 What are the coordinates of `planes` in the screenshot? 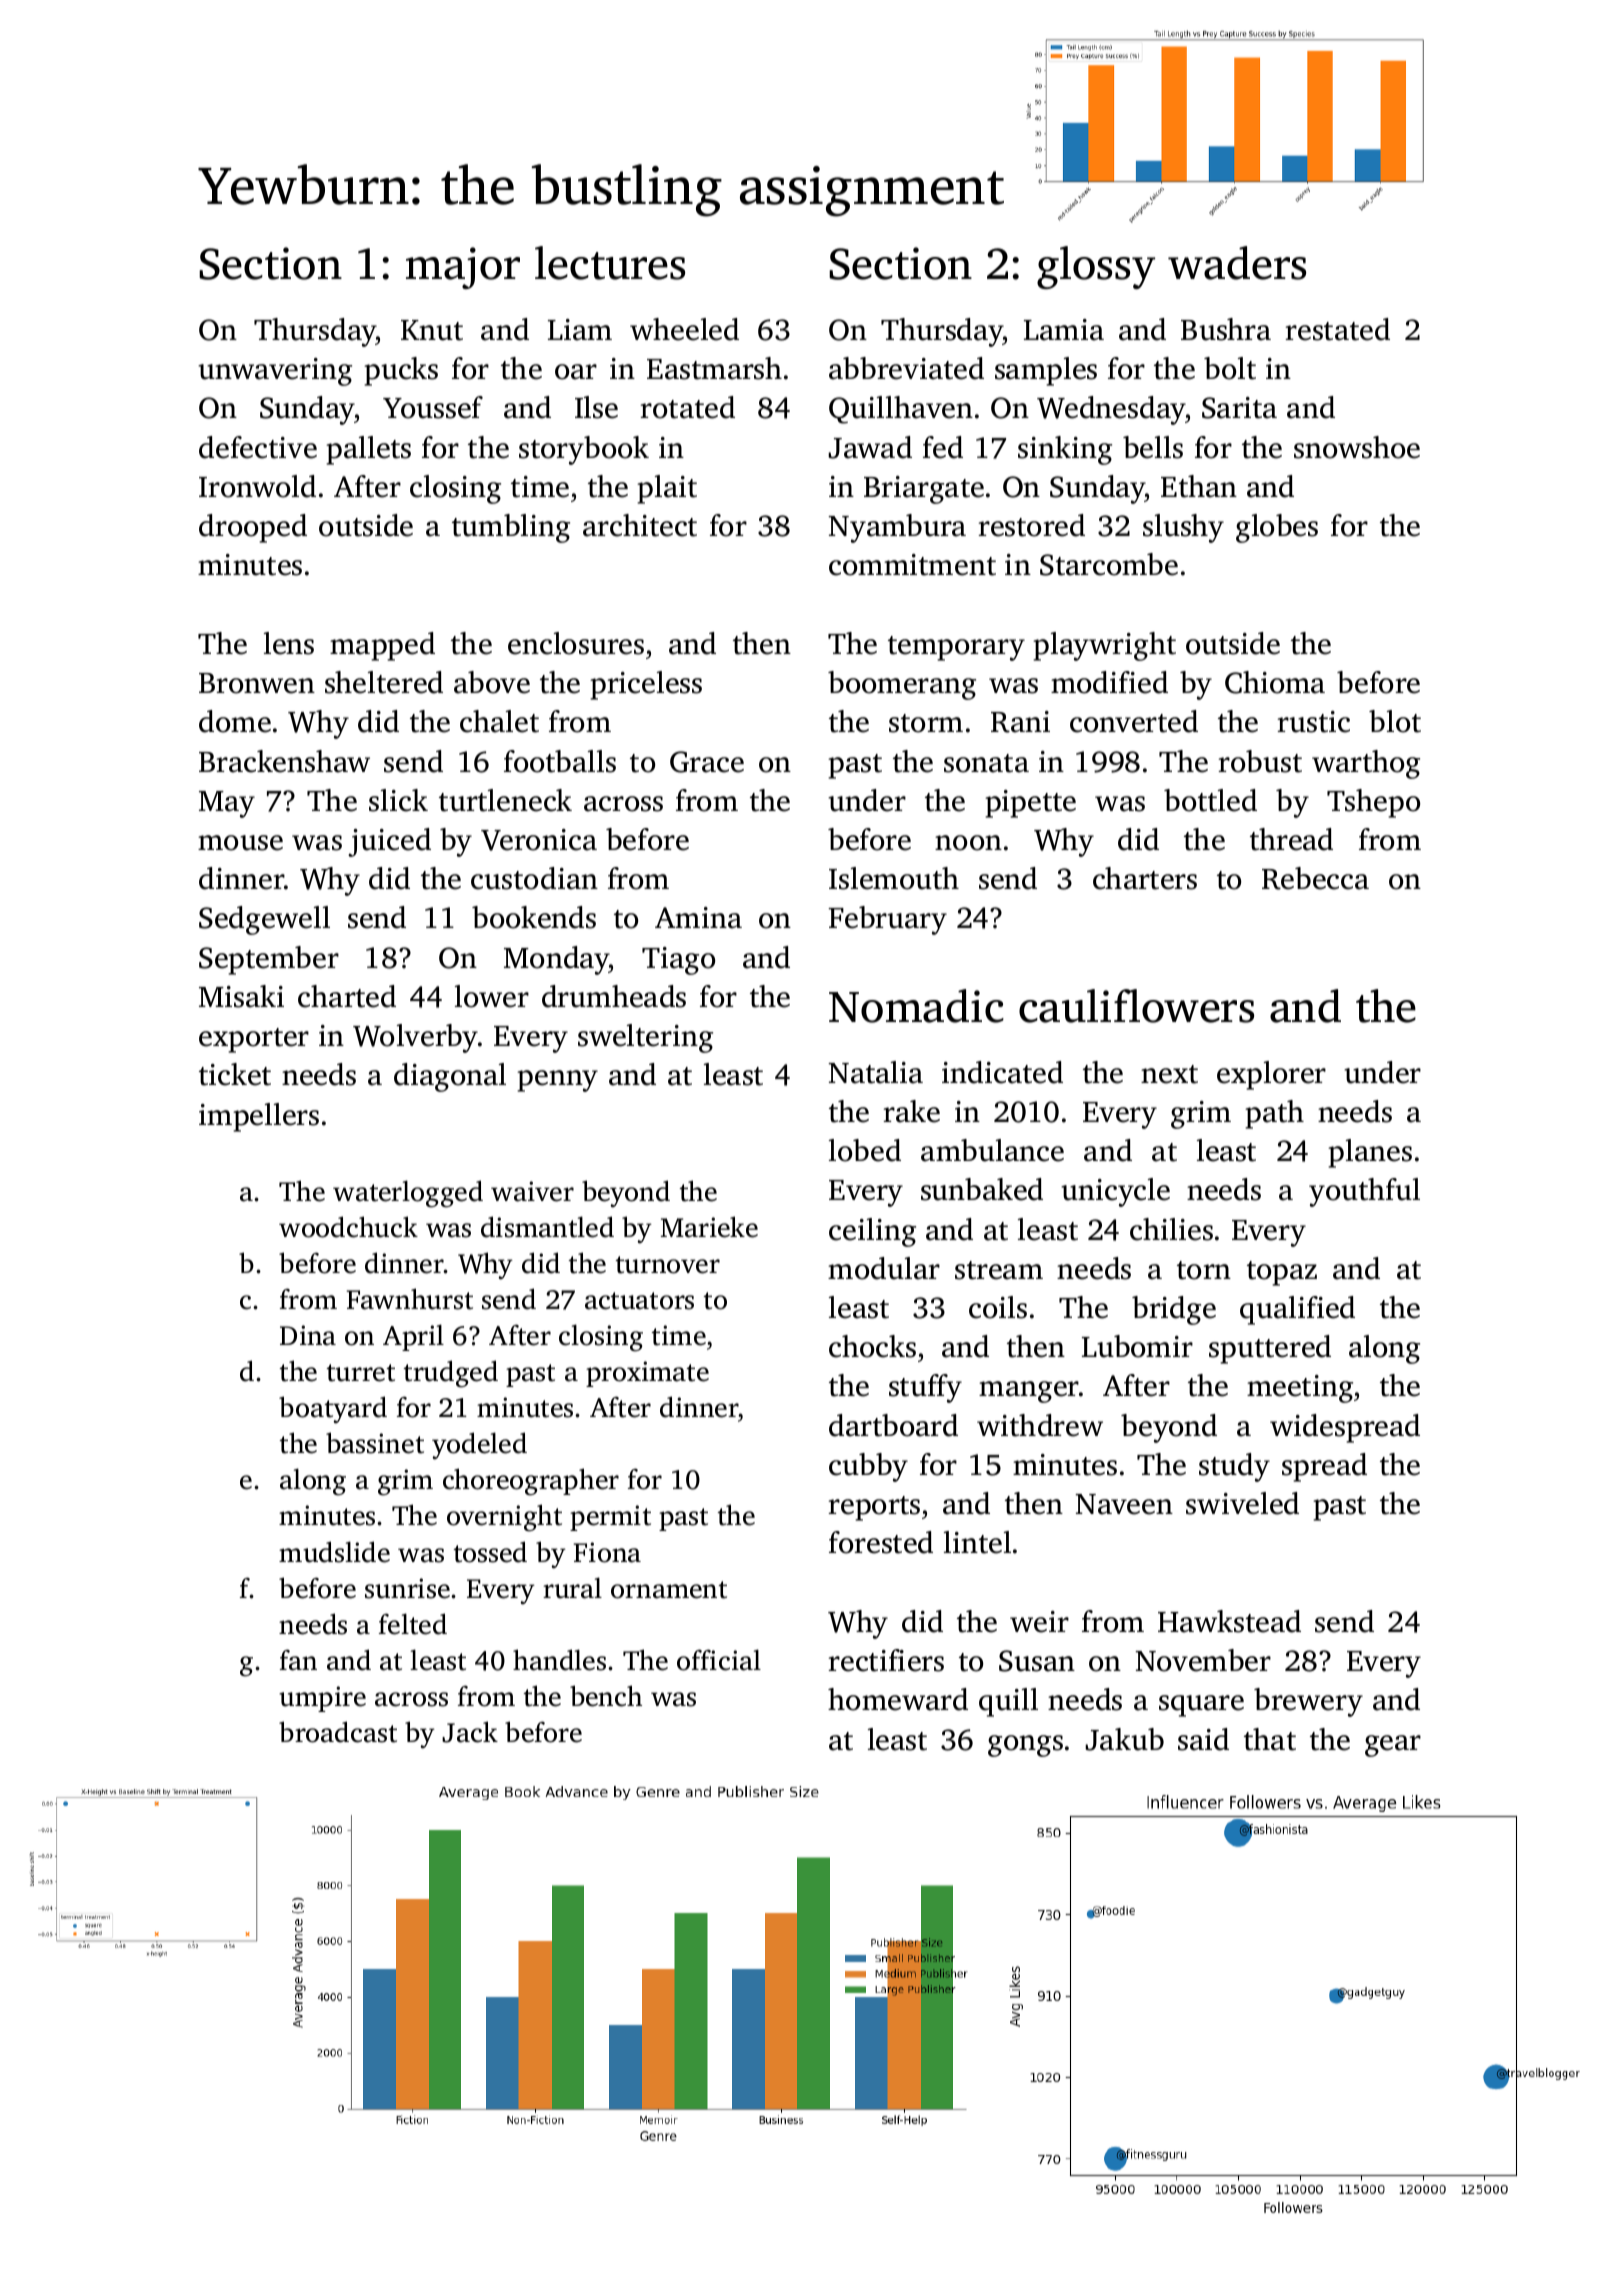 It's located at (1370, 1153).
